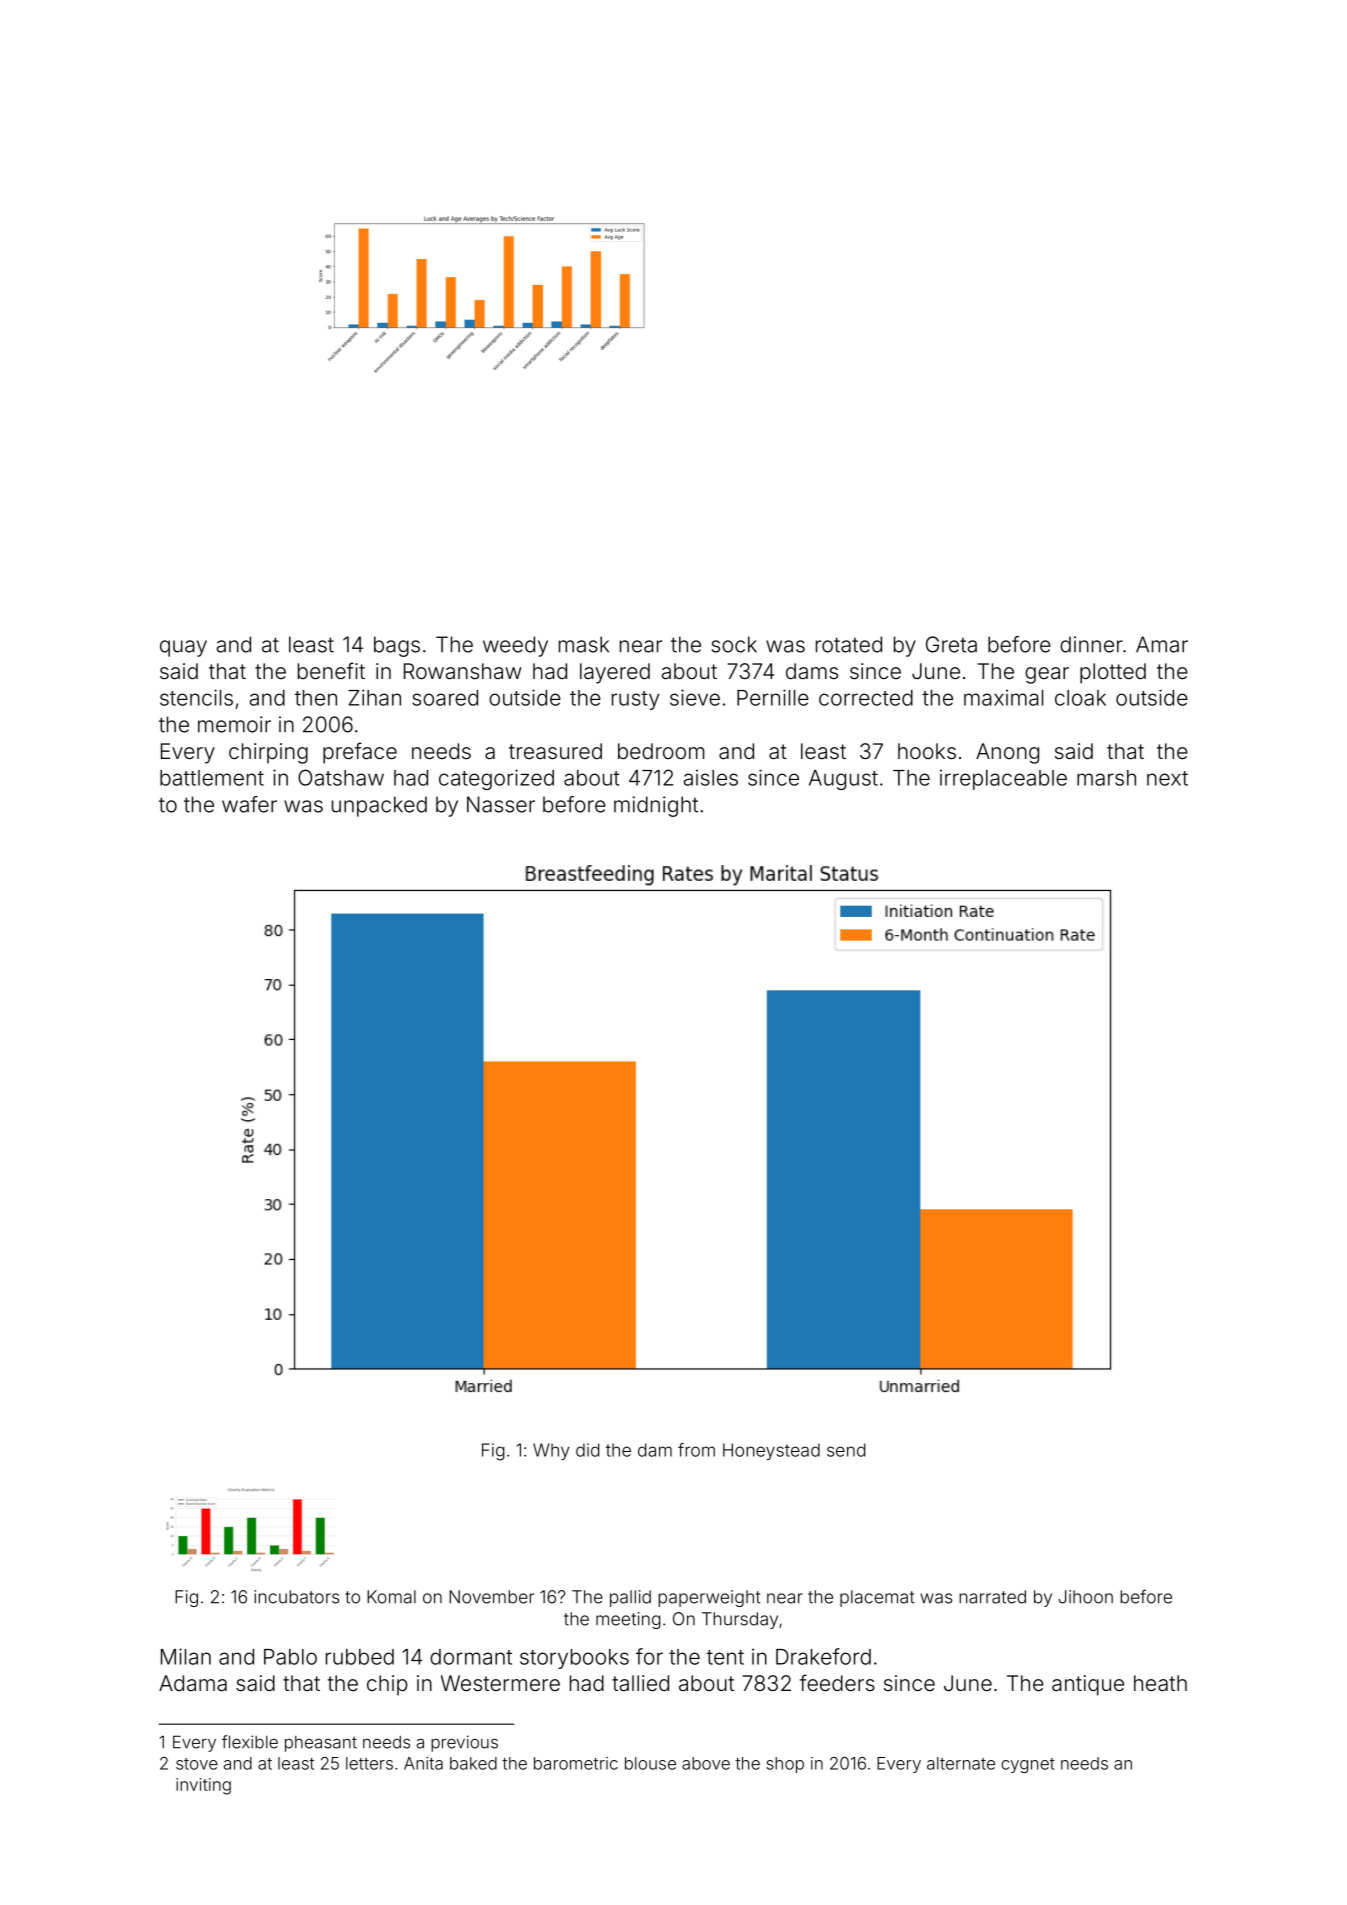  Describe the element at coordinates (587, 1450) in the screenshot. I see `did` at that location.
